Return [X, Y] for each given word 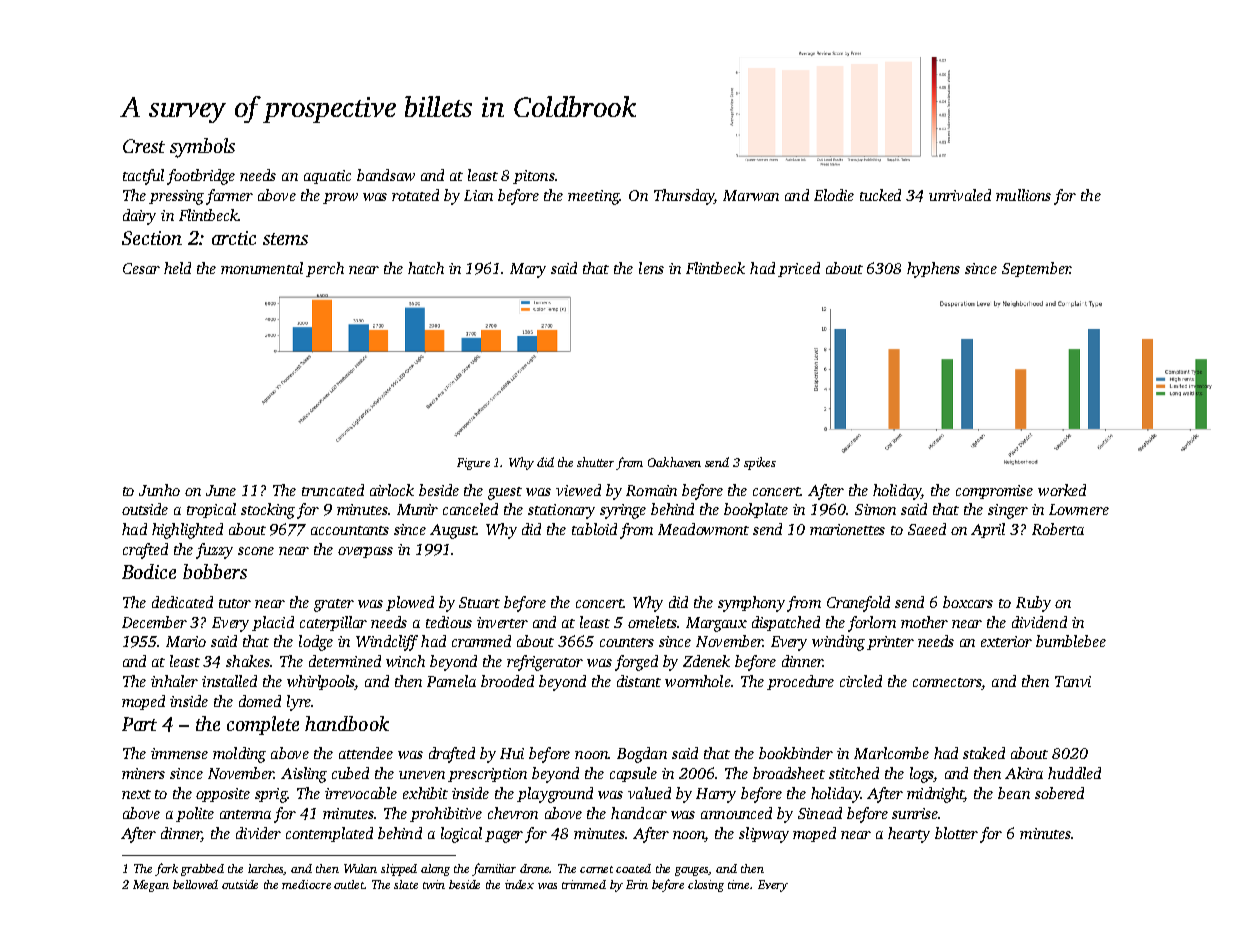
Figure [473, 464]
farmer [229, 197]
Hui [512, 753]
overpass [365, 552]
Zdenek [706, 661]
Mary [528, 270]
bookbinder [796, 753]
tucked [880, 195]
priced [799, 269]
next [136, 794]
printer [890, 643]
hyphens [933, 270]
